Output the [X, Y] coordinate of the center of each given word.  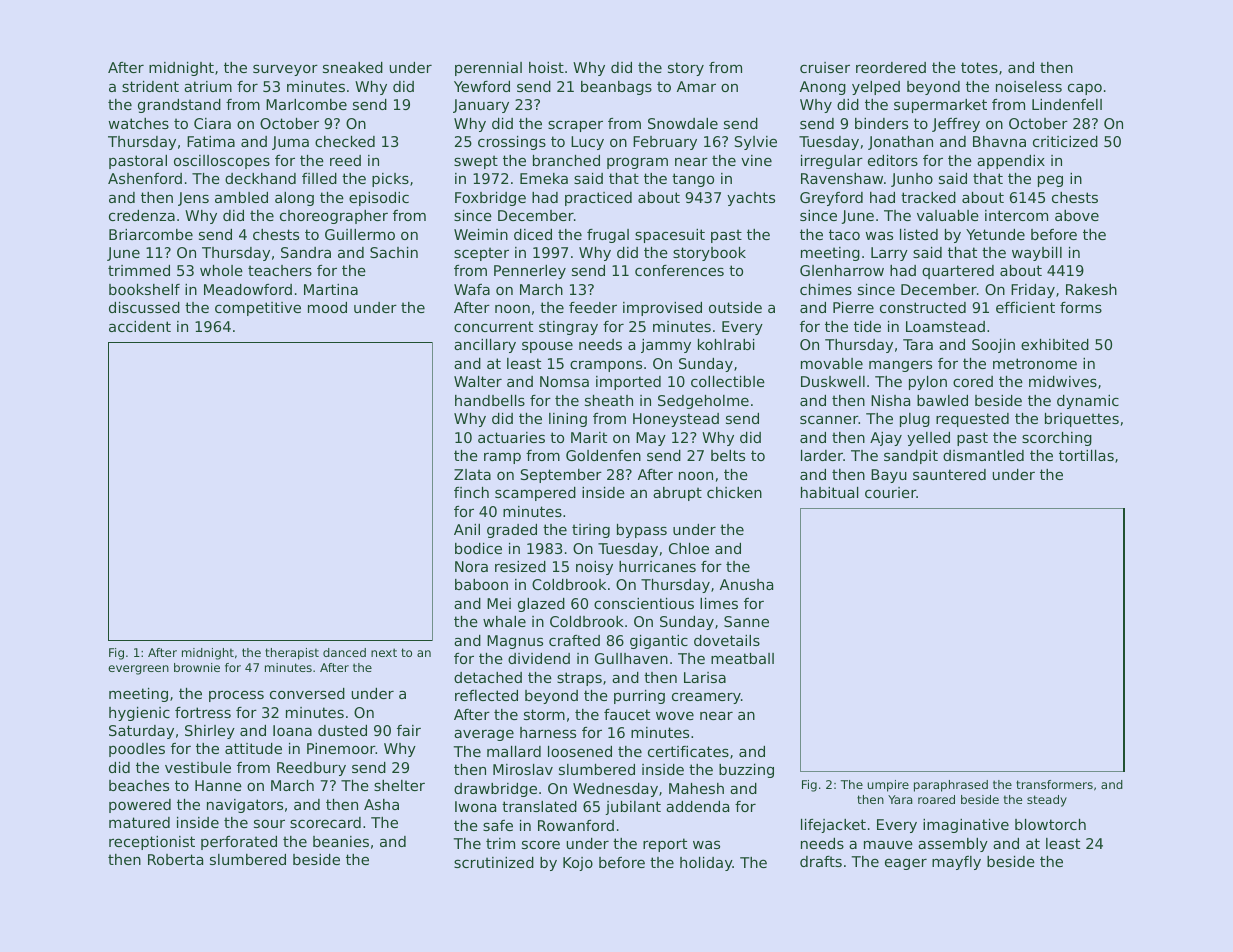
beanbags [616, 88]
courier [890, 492]
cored [973, 381]
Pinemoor [341, 748]
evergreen [138, 670]
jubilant [633, 808]
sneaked [353, 67]
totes [979, 67]
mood [327, 307]
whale [504, 621]
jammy [666, 346]
